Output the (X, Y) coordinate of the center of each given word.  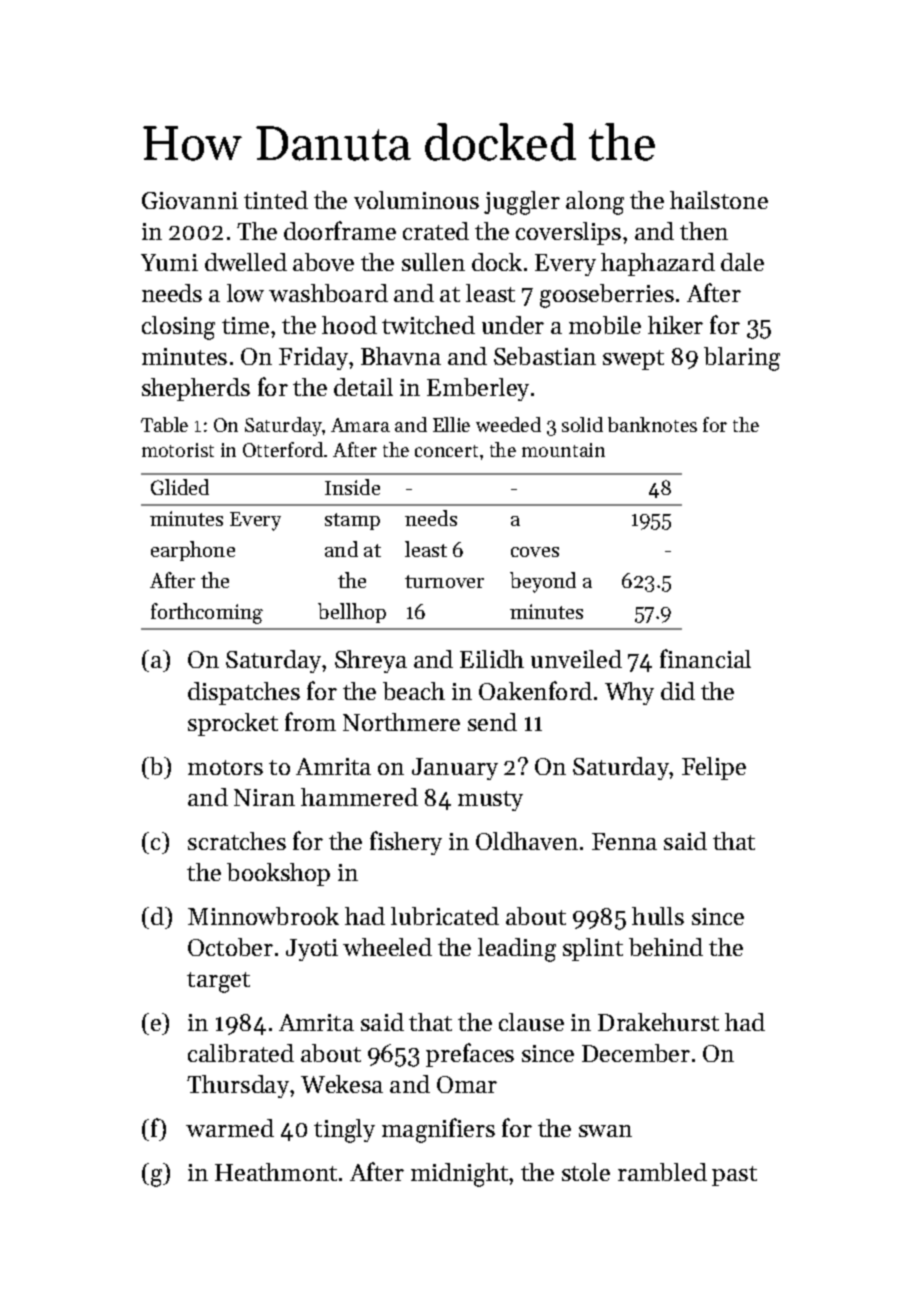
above (323, 262)
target (218, 982)
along (595, 203)
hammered (359, 797)
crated (436, 231)
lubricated (445, 916)
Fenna (624, 841)
